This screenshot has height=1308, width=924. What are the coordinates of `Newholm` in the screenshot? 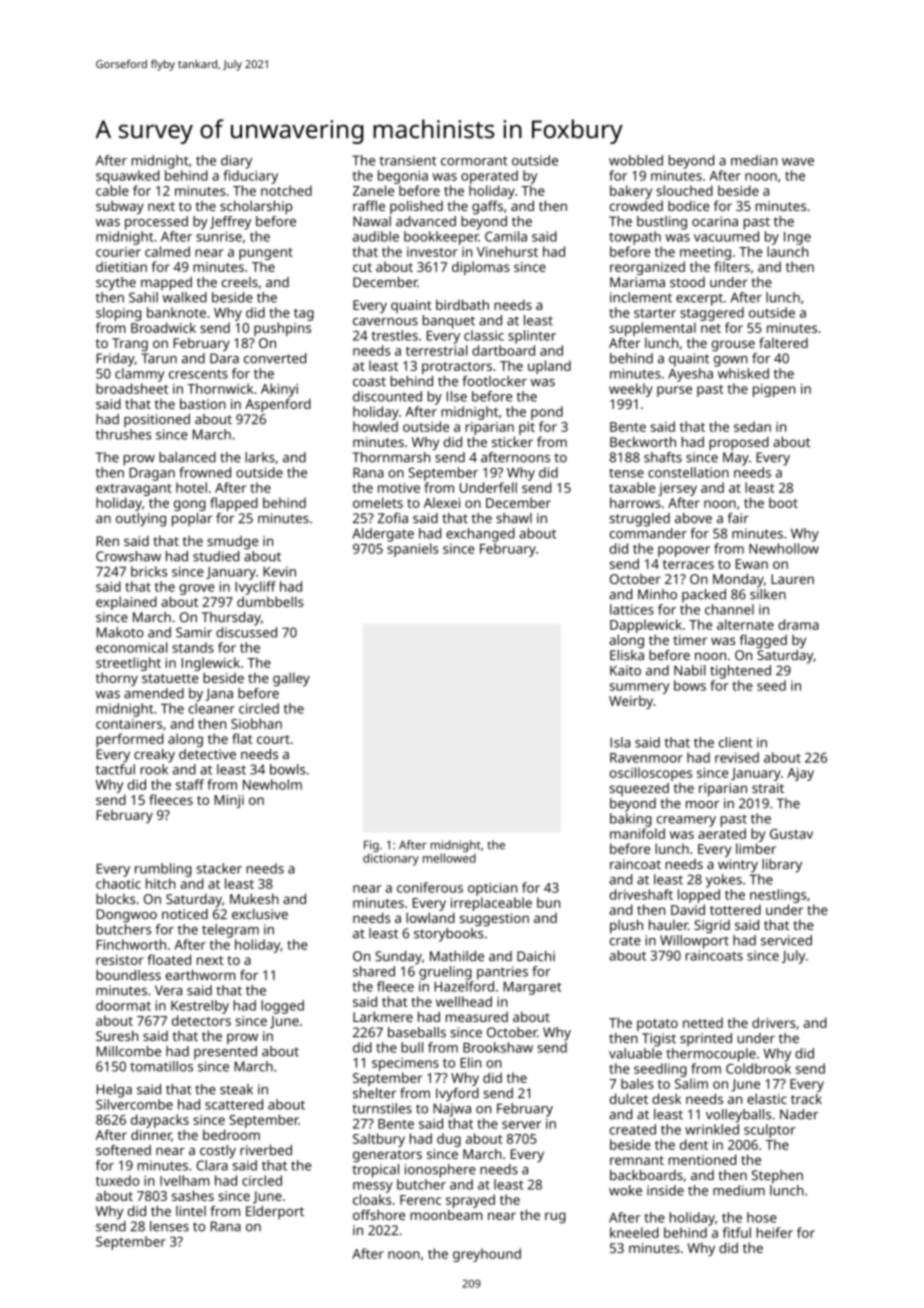 It's located at (272, 784).
